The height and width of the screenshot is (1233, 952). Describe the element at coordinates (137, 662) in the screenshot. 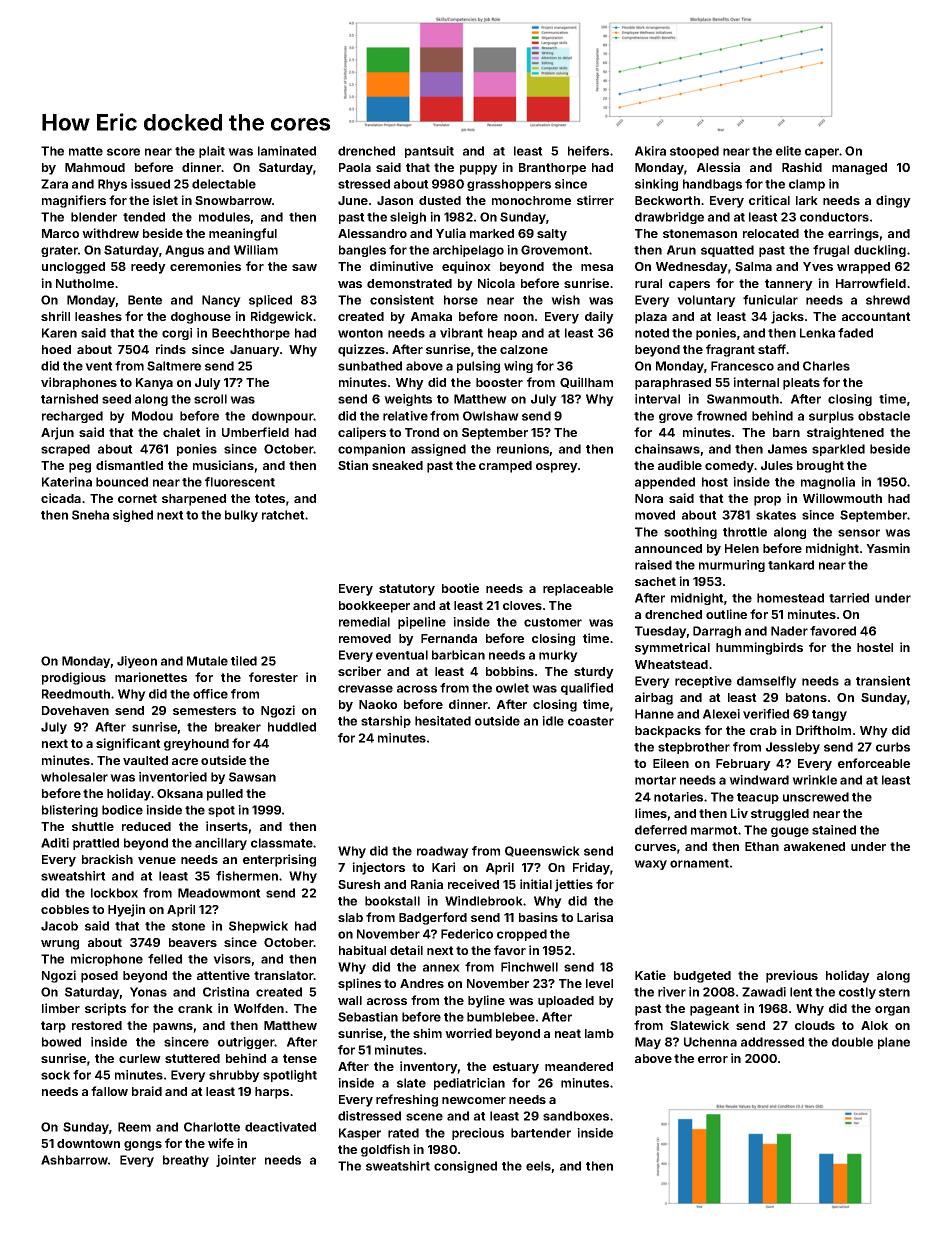

I see `Jiyeon` at that location.
